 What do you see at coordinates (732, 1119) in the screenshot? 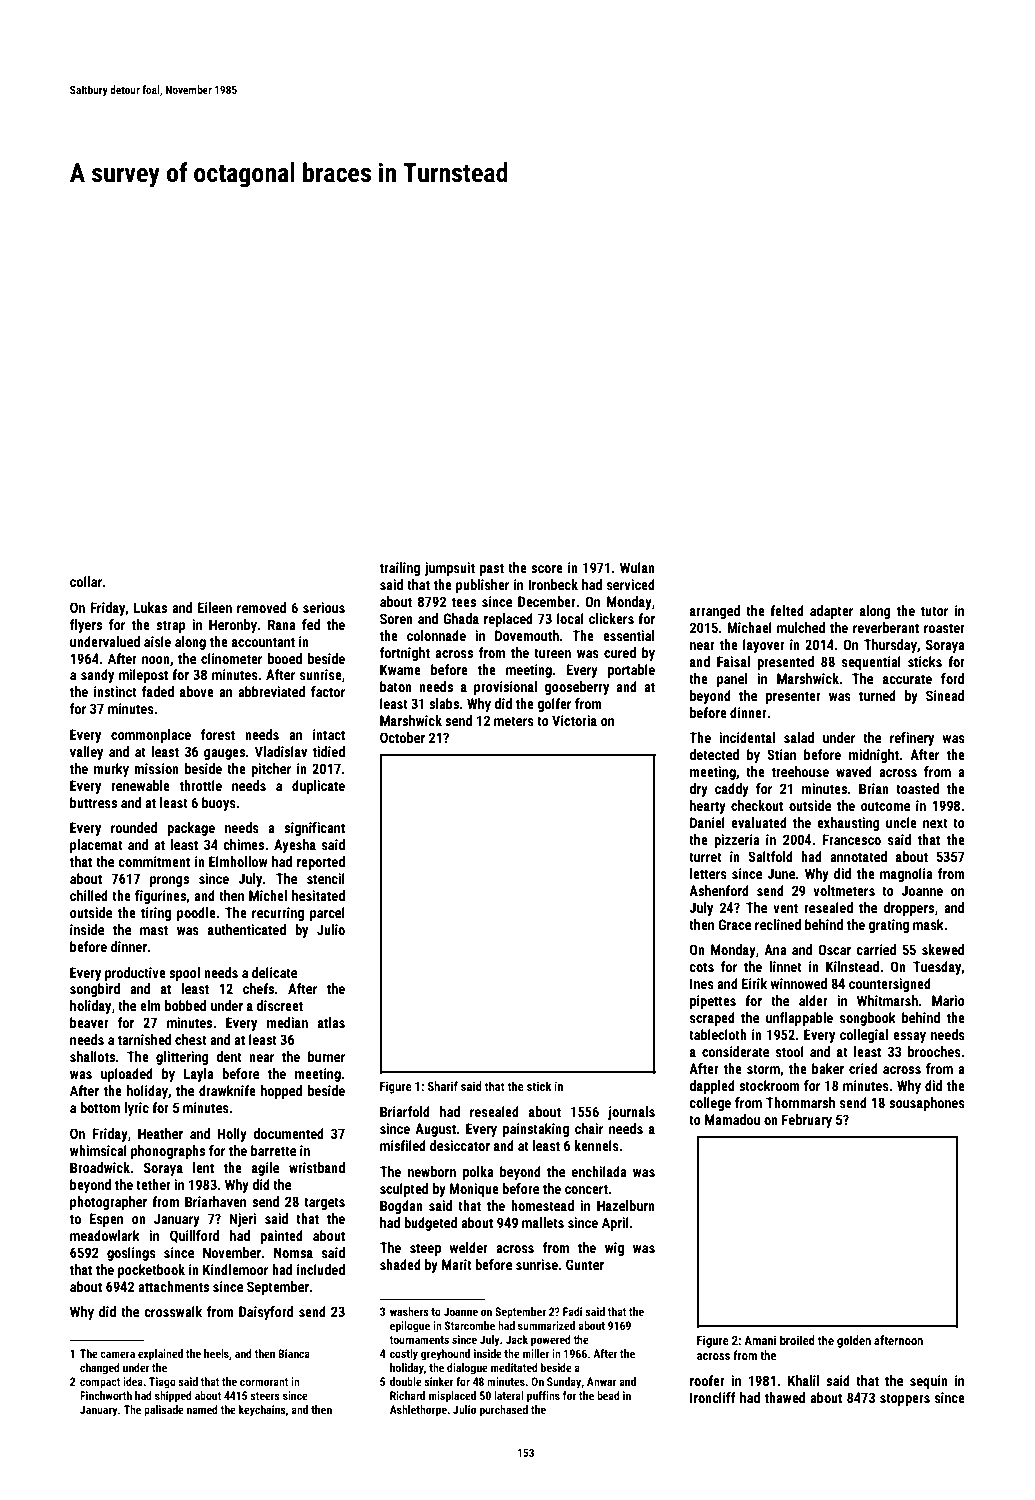
I see `Mamadou` at bounding box center [732, 1119].
